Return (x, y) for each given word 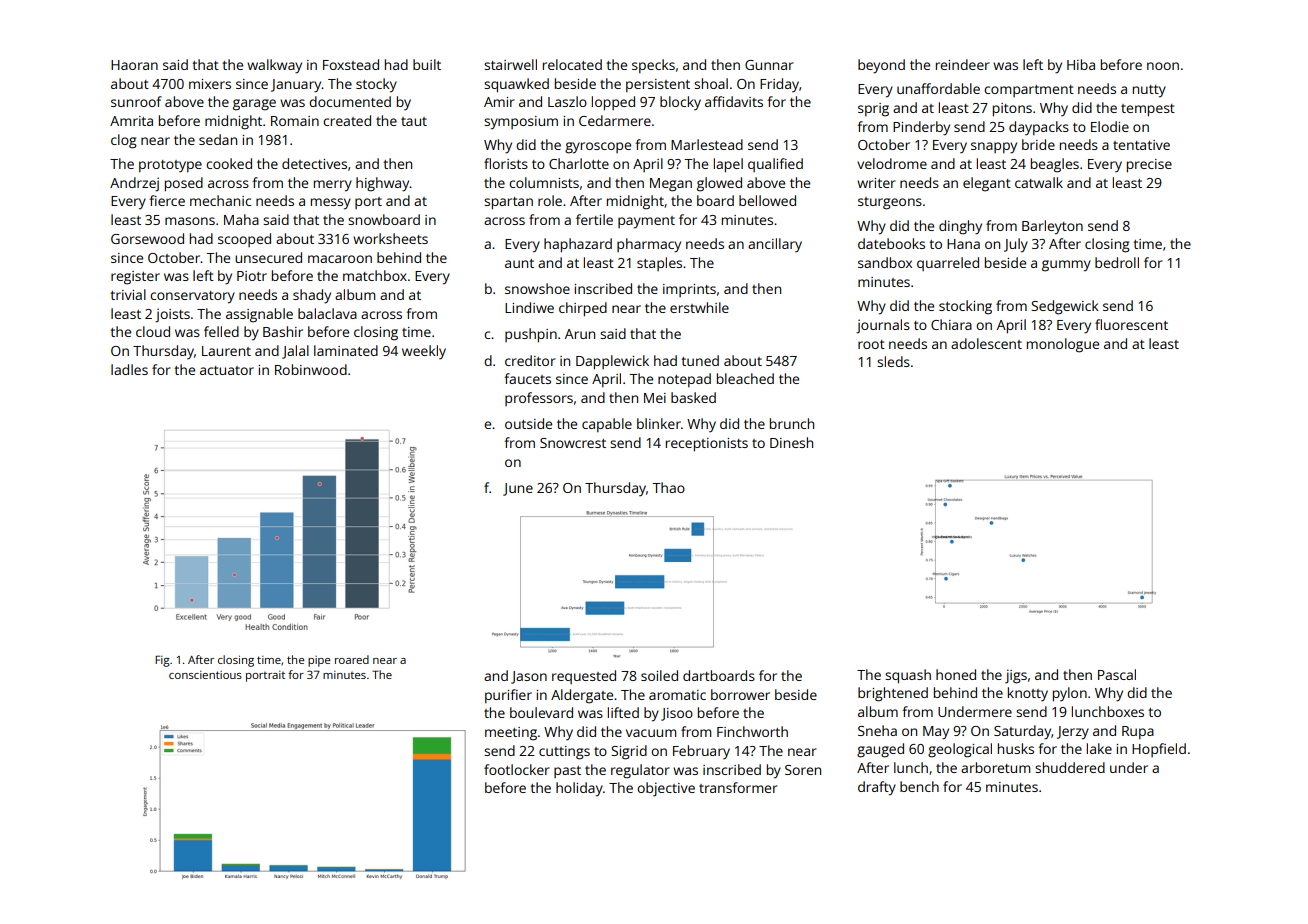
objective (666, 789)
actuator (227, 370)
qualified (775, 165)
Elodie (1110, 126)
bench (919, 786)
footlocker (517, 769)
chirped (583, 309)
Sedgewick (1065, 307)
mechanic (220, 200)
